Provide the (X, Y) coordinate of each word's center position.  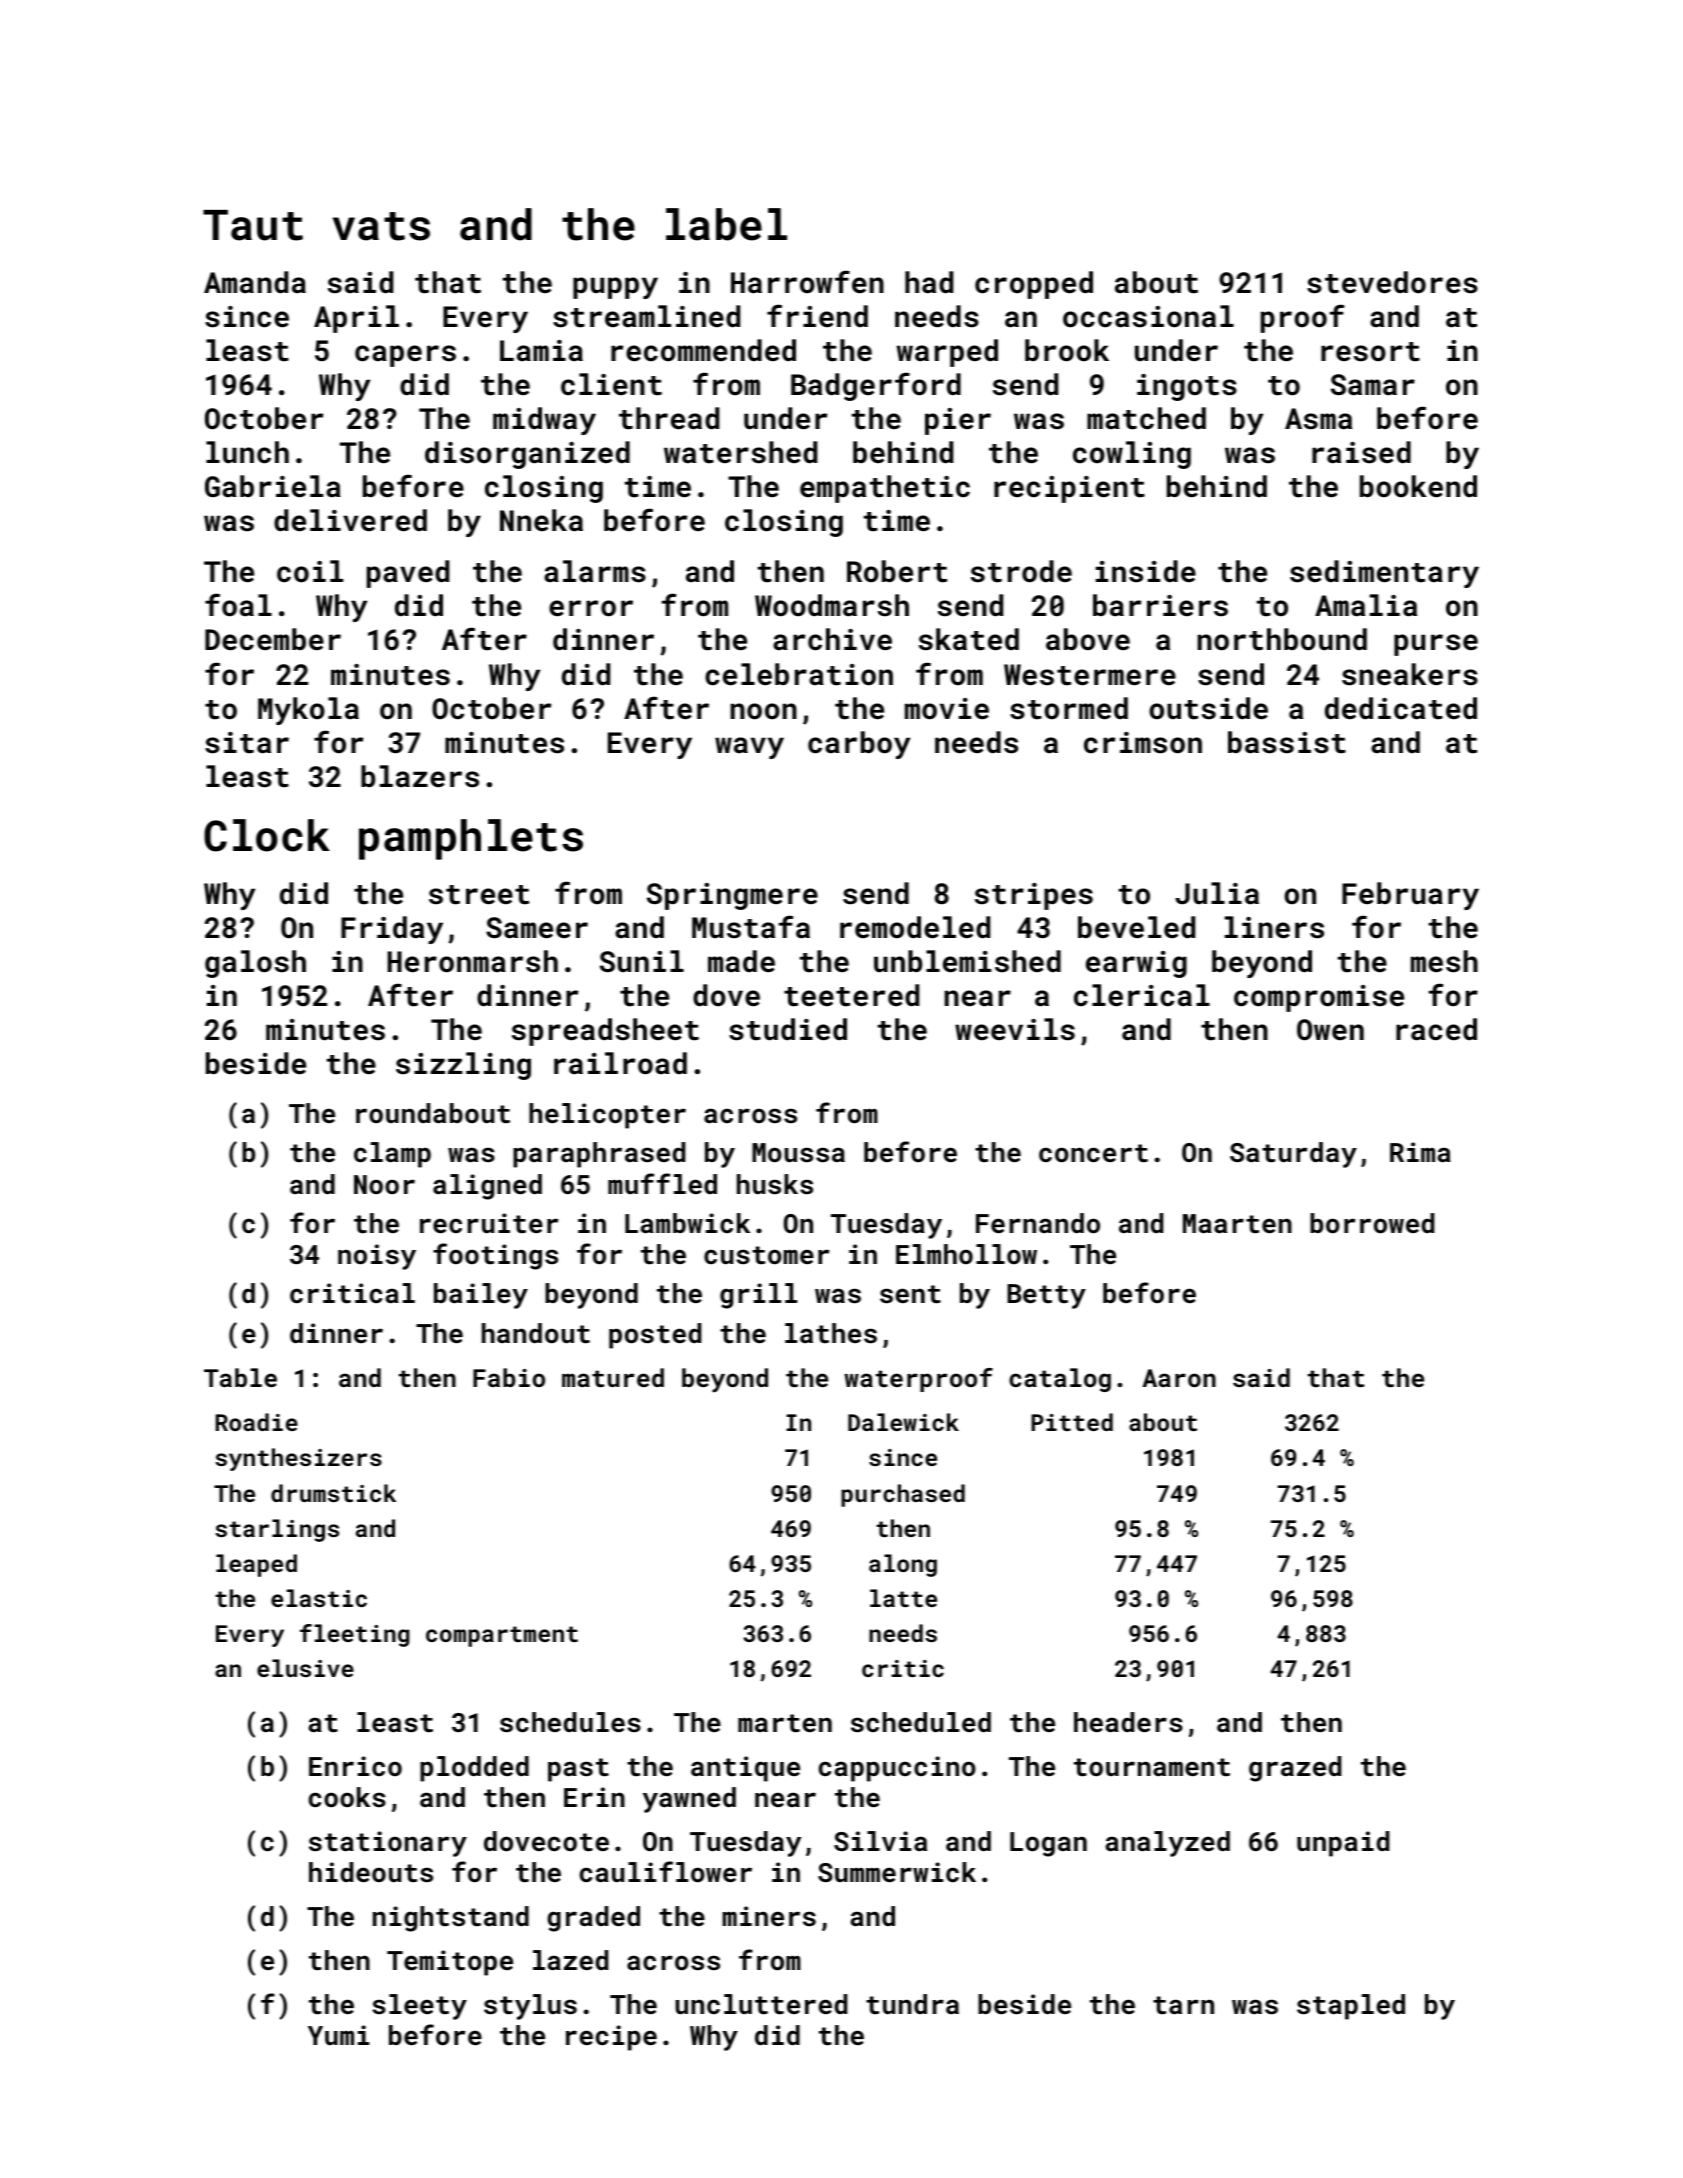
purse (1436, 645)
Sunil (642, 961)
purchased (903, 1495)
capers (405, 356)
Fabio (509, 1377)
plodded (474, 1769)
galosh (255, 964)
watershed (740, 452)
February (1410, 896)
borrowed (1372, 1223)
